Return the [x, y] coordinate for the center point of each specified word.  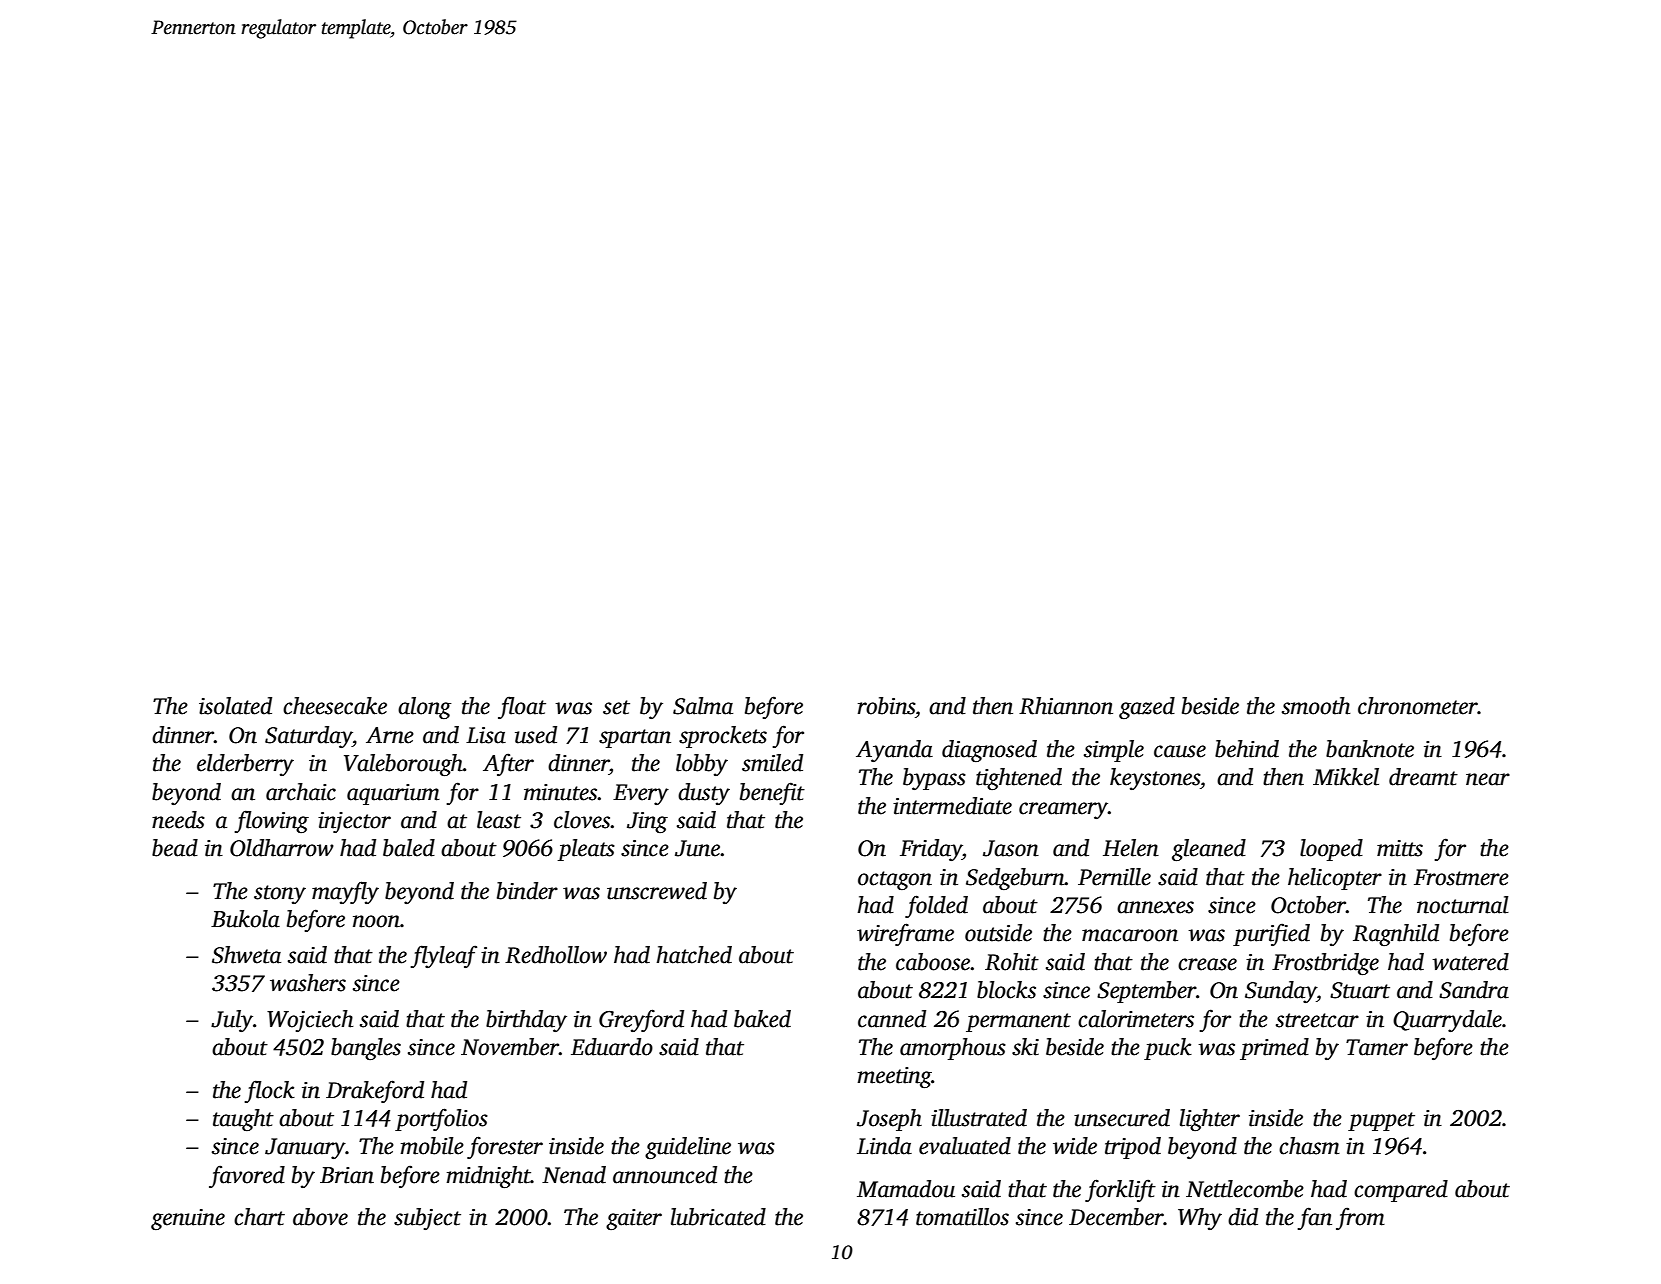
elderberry [245, 765]
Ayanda [894, 751]
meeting [895, 1077]
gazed [1147, 708]
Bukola [245, 919]
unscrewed [657, 891]
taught [243, 1120]
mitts [1400, 848]
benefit [772, 793]
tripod [1133, 1148]
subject [427, 1219]
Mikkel [1346, 777]
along [425, 708]
